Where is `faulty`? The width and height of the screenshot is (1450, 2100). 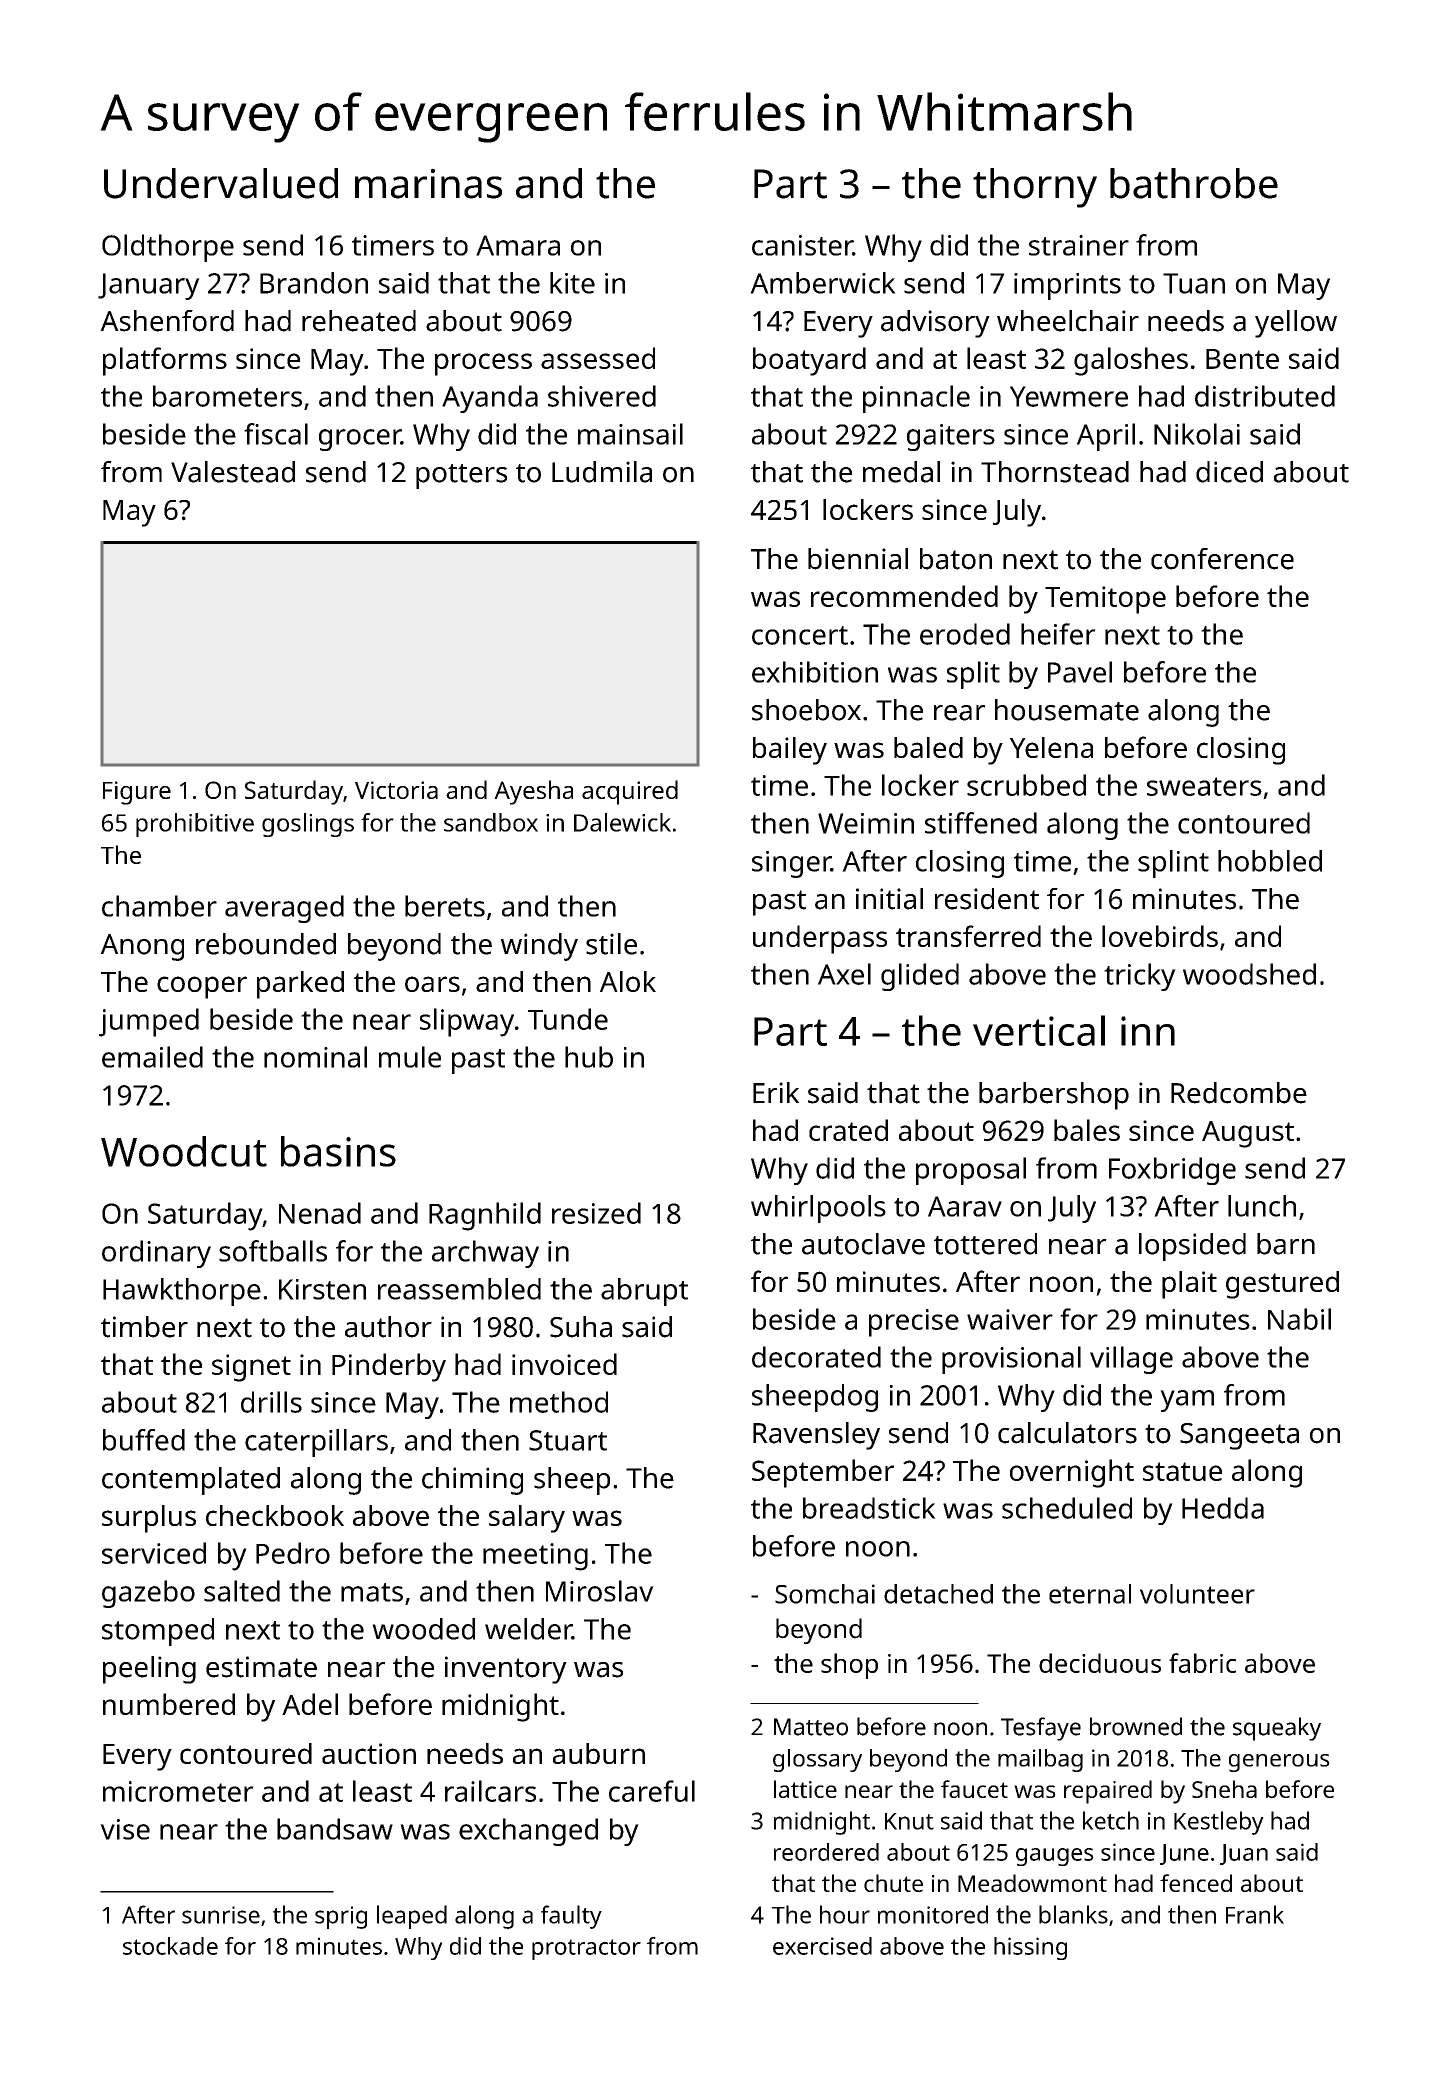 faulty is located at coordinates (571, 1917).
